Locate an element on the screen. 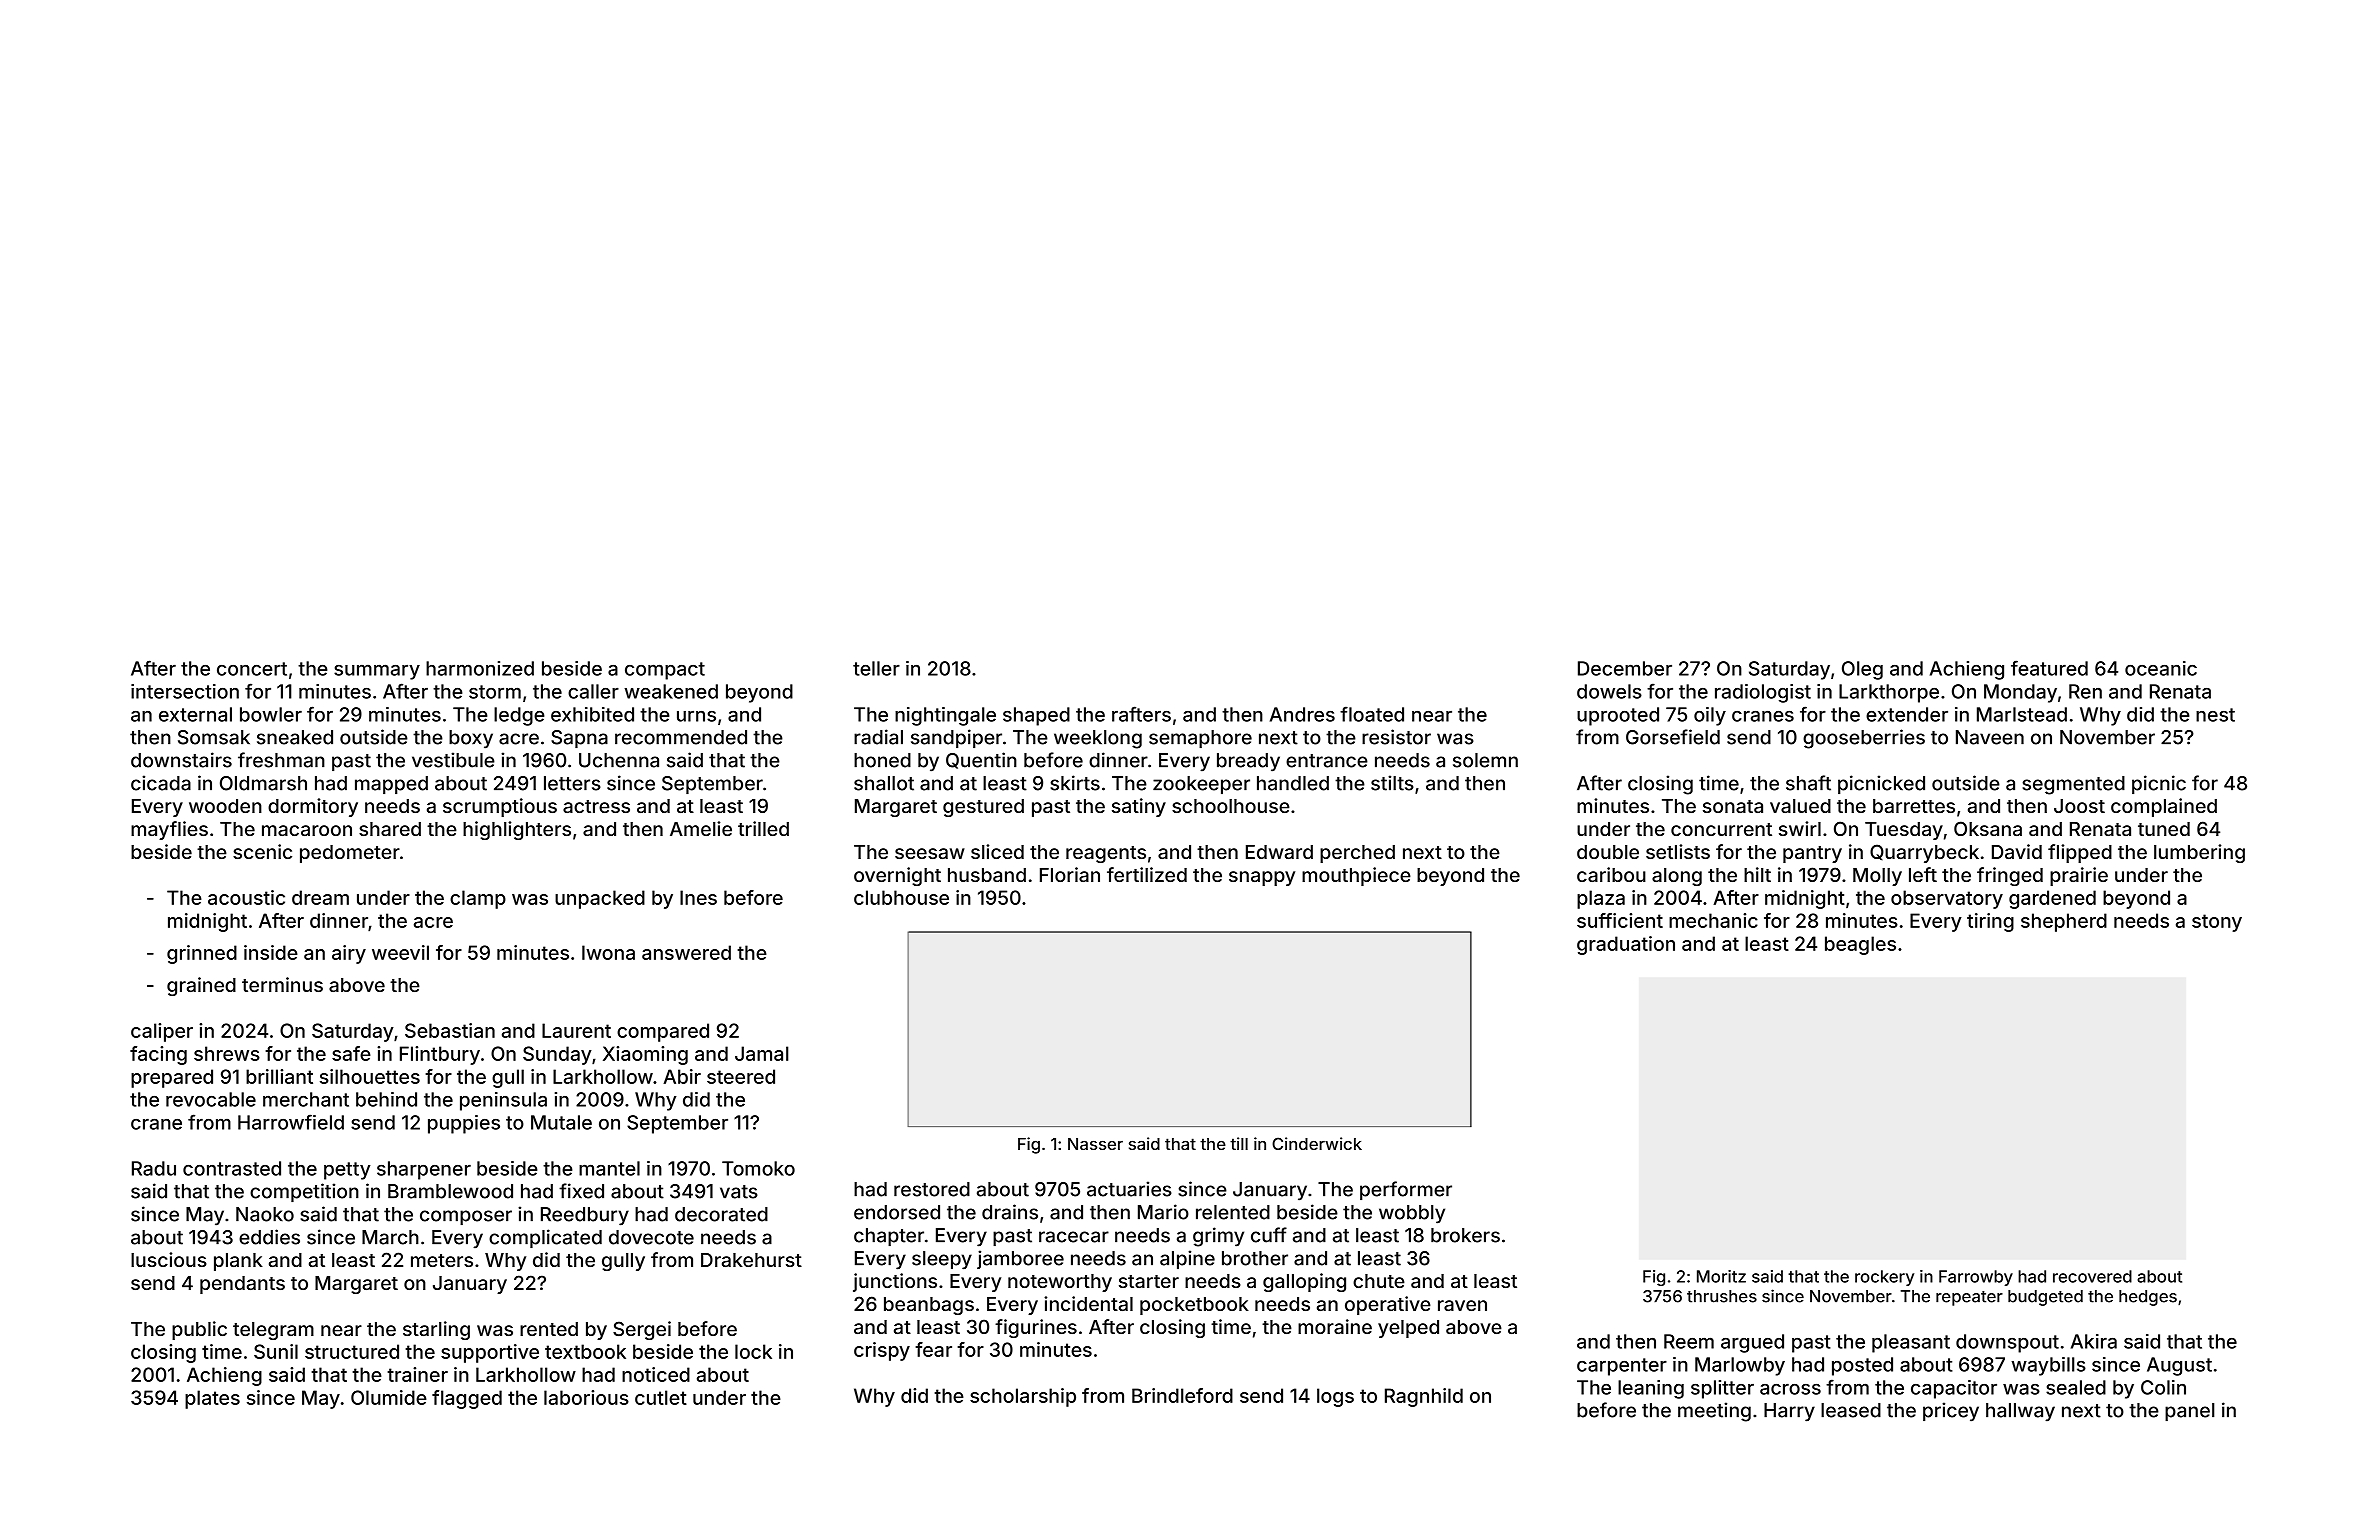 This screenshot has width=2379, height=1539. Harry is located at coordinates (1789, 1412).
